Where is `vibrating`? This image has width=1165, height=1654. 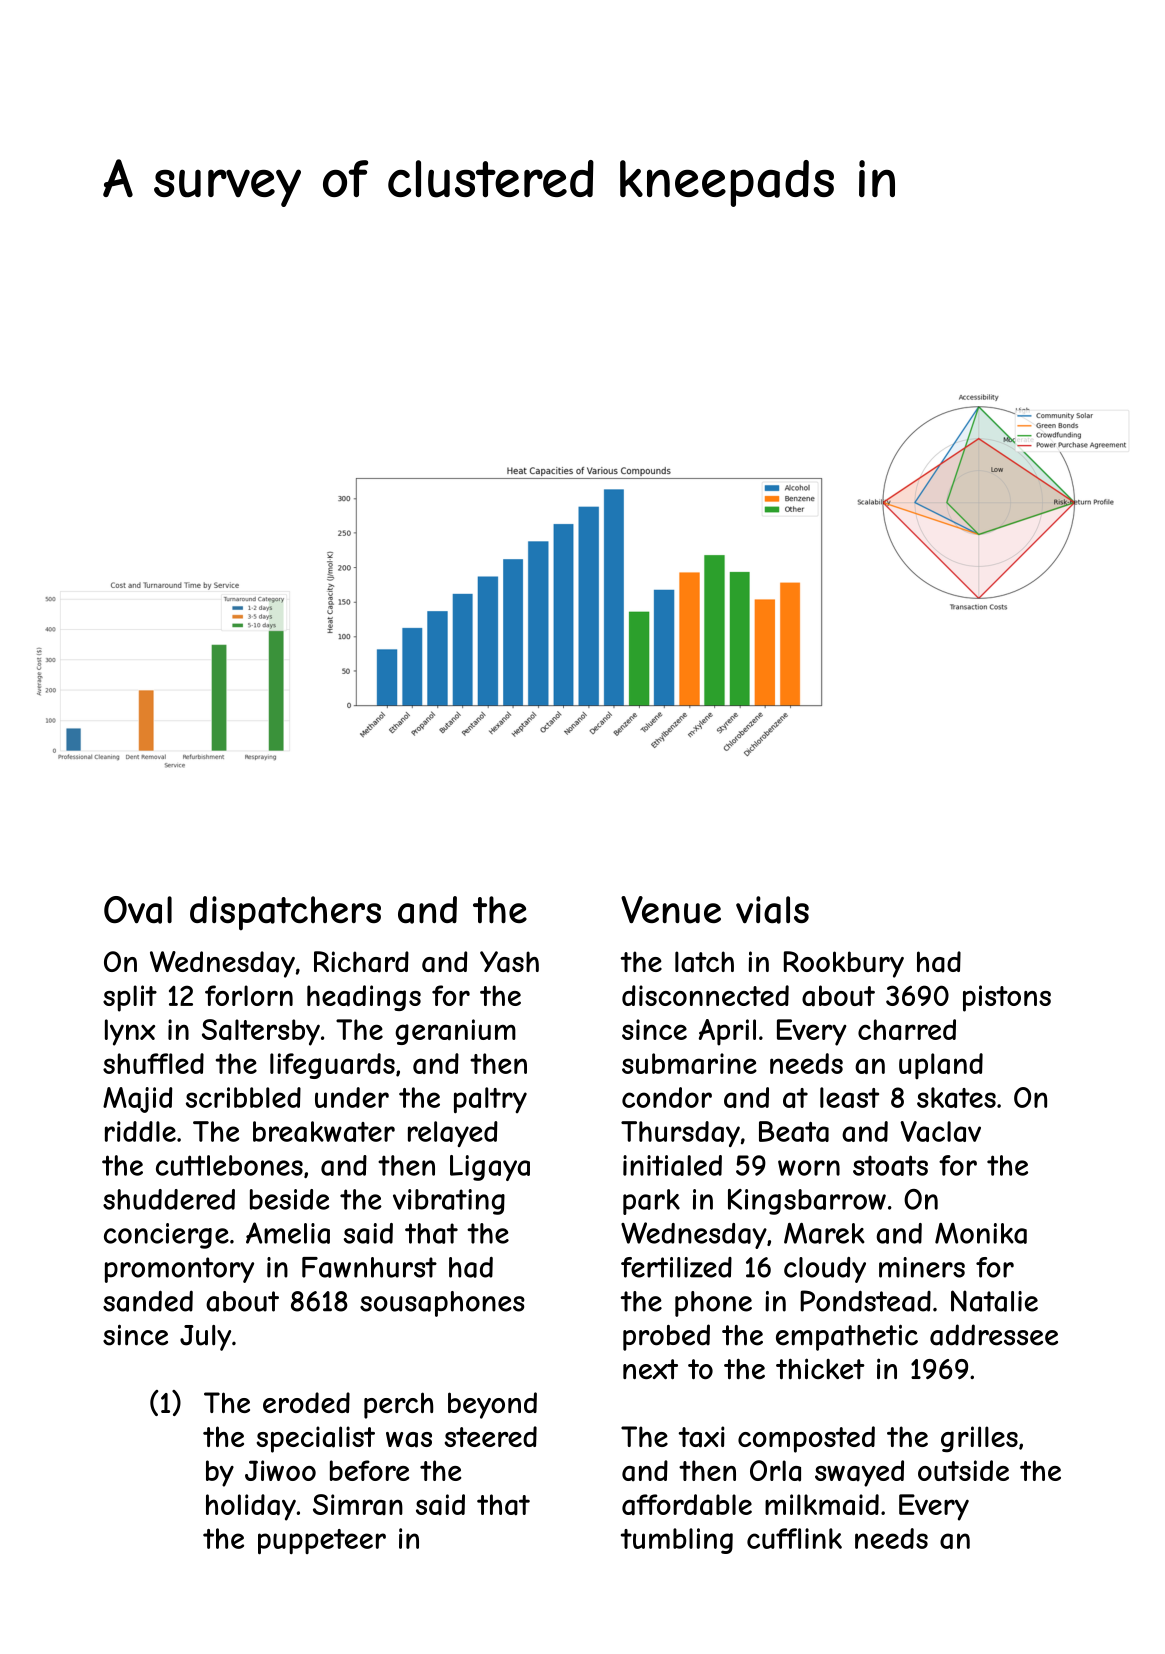 vibrating is located at coordinates (449, 1202).
